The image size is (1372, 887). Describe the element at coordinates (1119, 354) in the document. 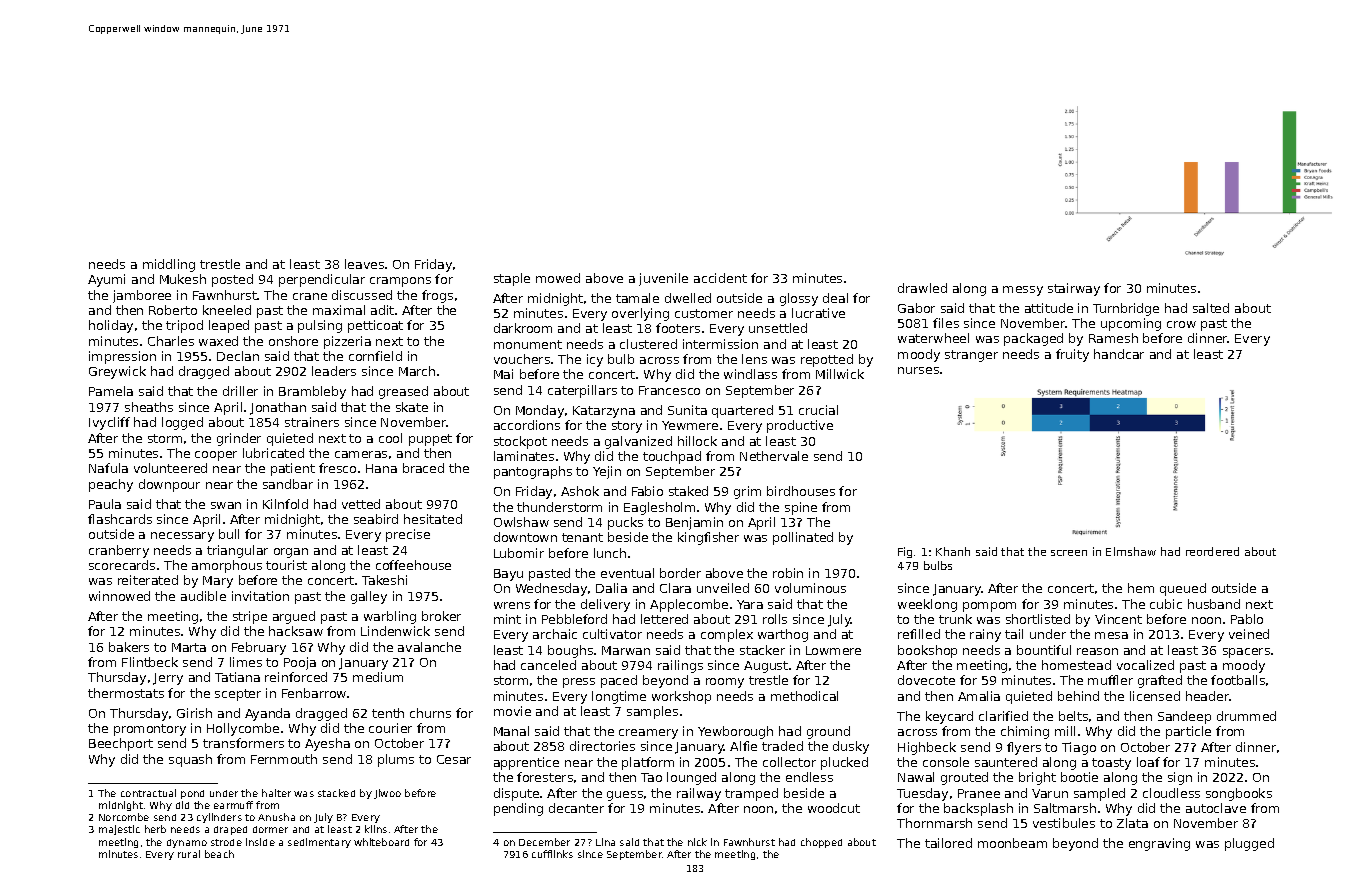

I see `handcar` at that location.
